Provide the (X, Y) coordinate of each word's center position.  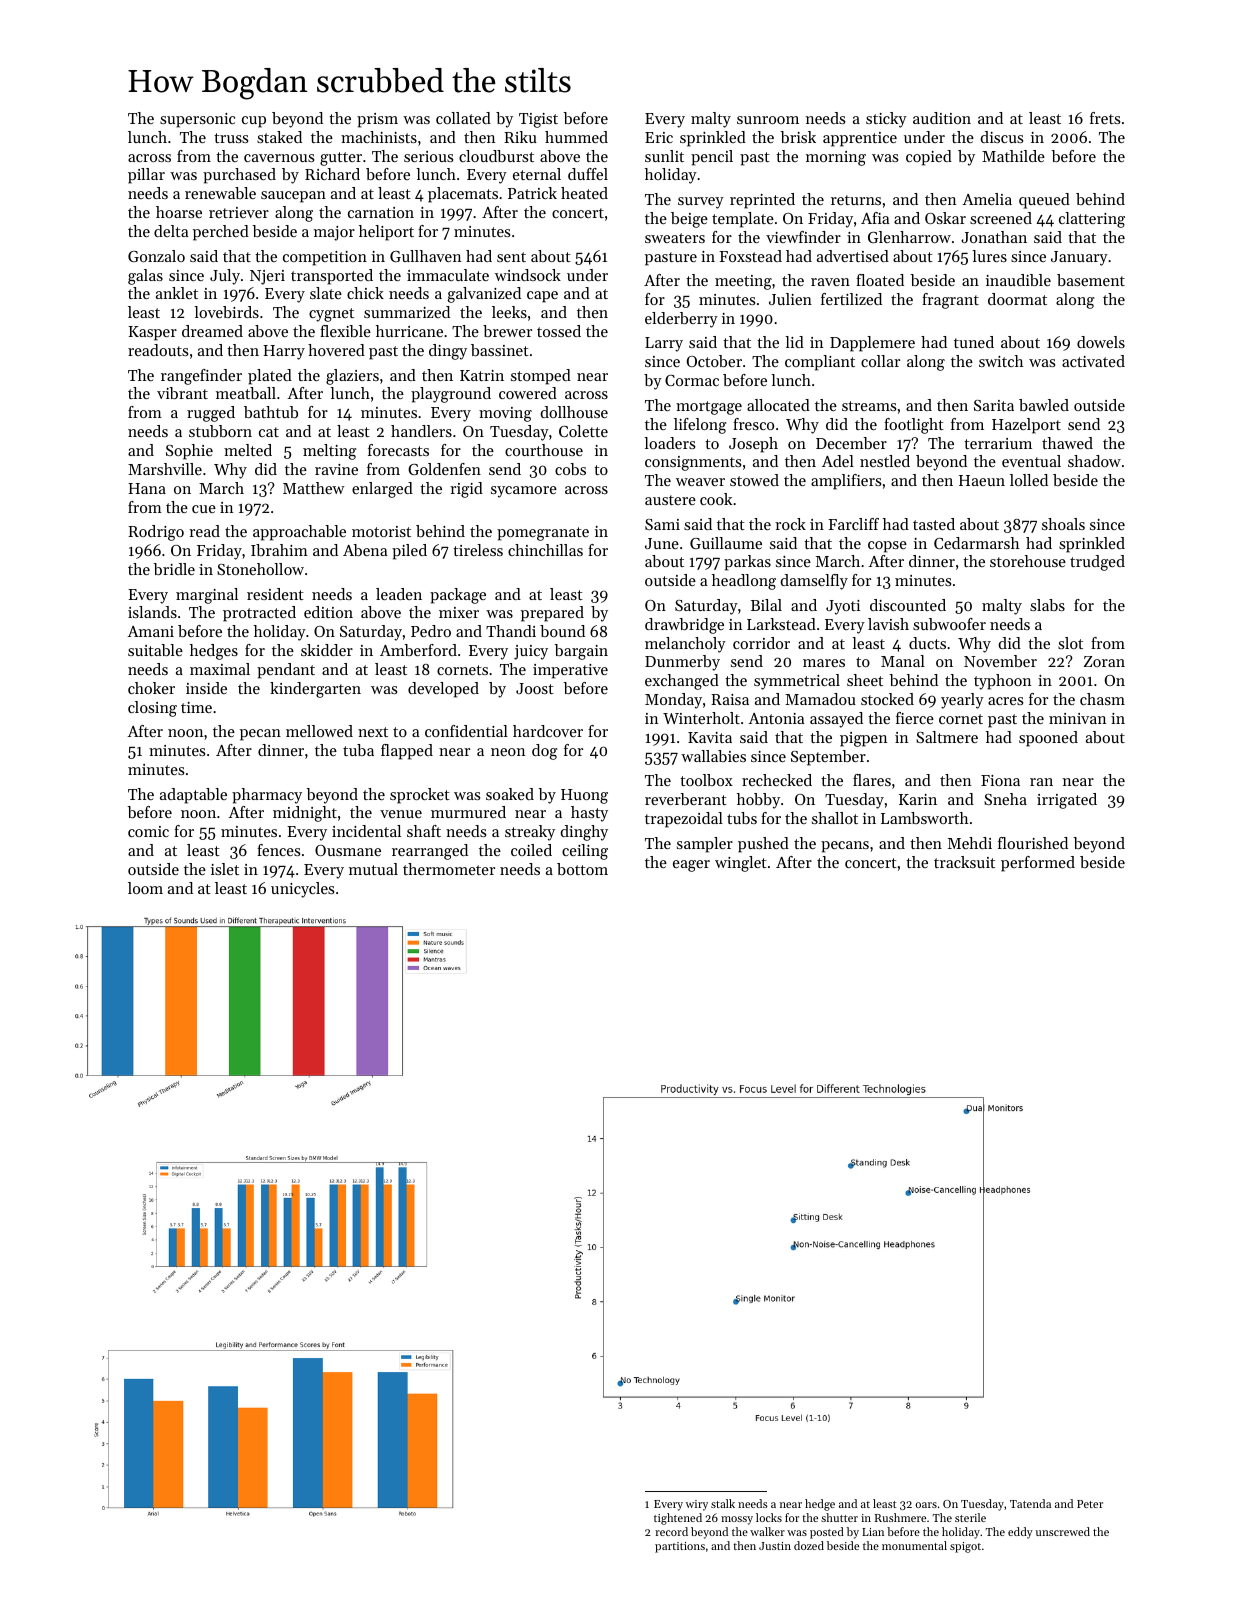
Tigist (538, 120)
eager (691, 866)
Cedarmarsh (977, 543)
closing (152, 709)
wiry (697, 1505)
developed (443, 690)
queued (1044, 201)
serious (428, 156)
